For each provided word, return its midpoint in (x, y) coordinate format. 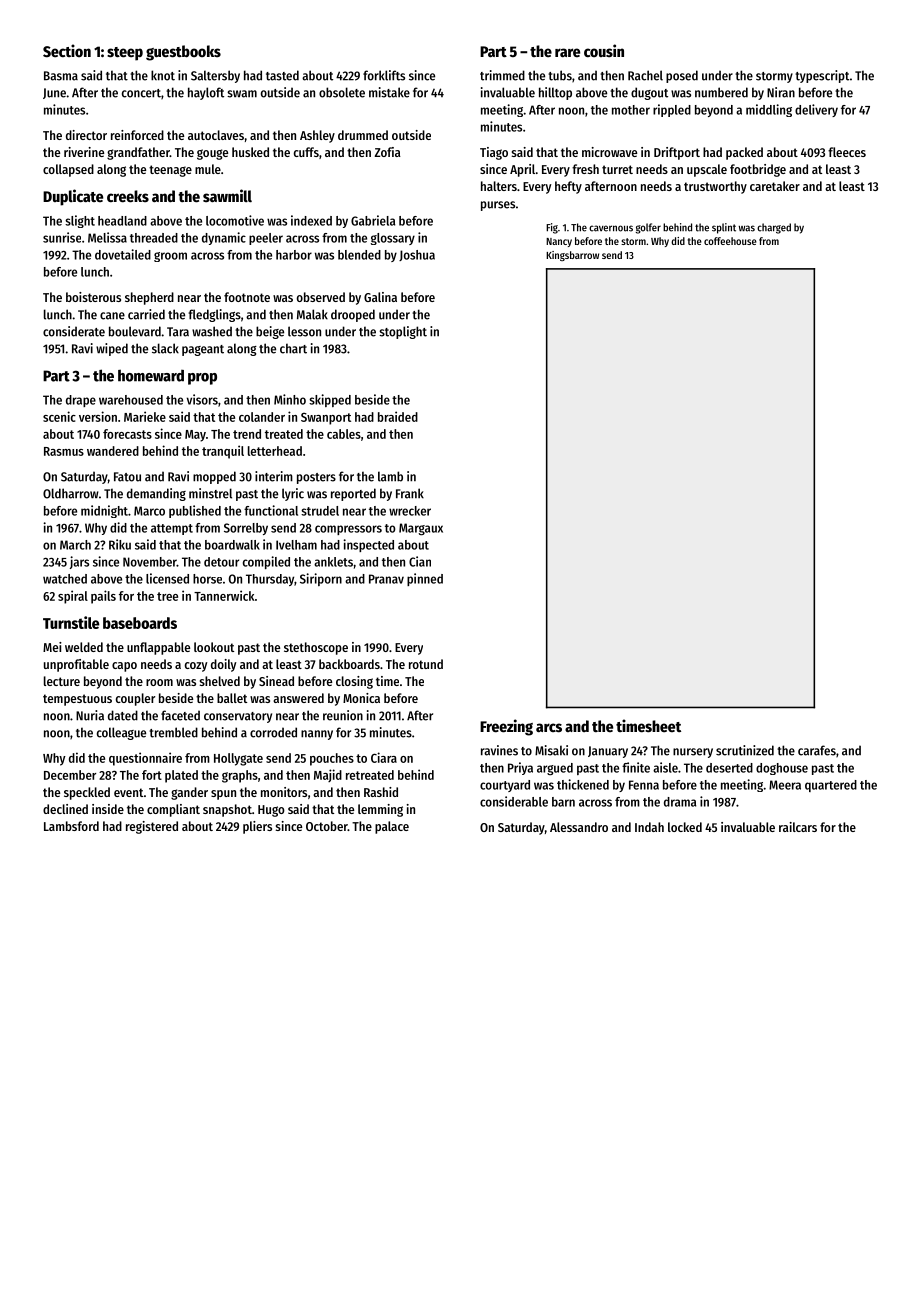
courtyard (505, 786)
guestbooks (183, 53)
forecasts (127, 434)
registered (152, 827)
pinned (425, 579)
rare (567, 52)
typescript (822, 76)
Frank (410, 493)
